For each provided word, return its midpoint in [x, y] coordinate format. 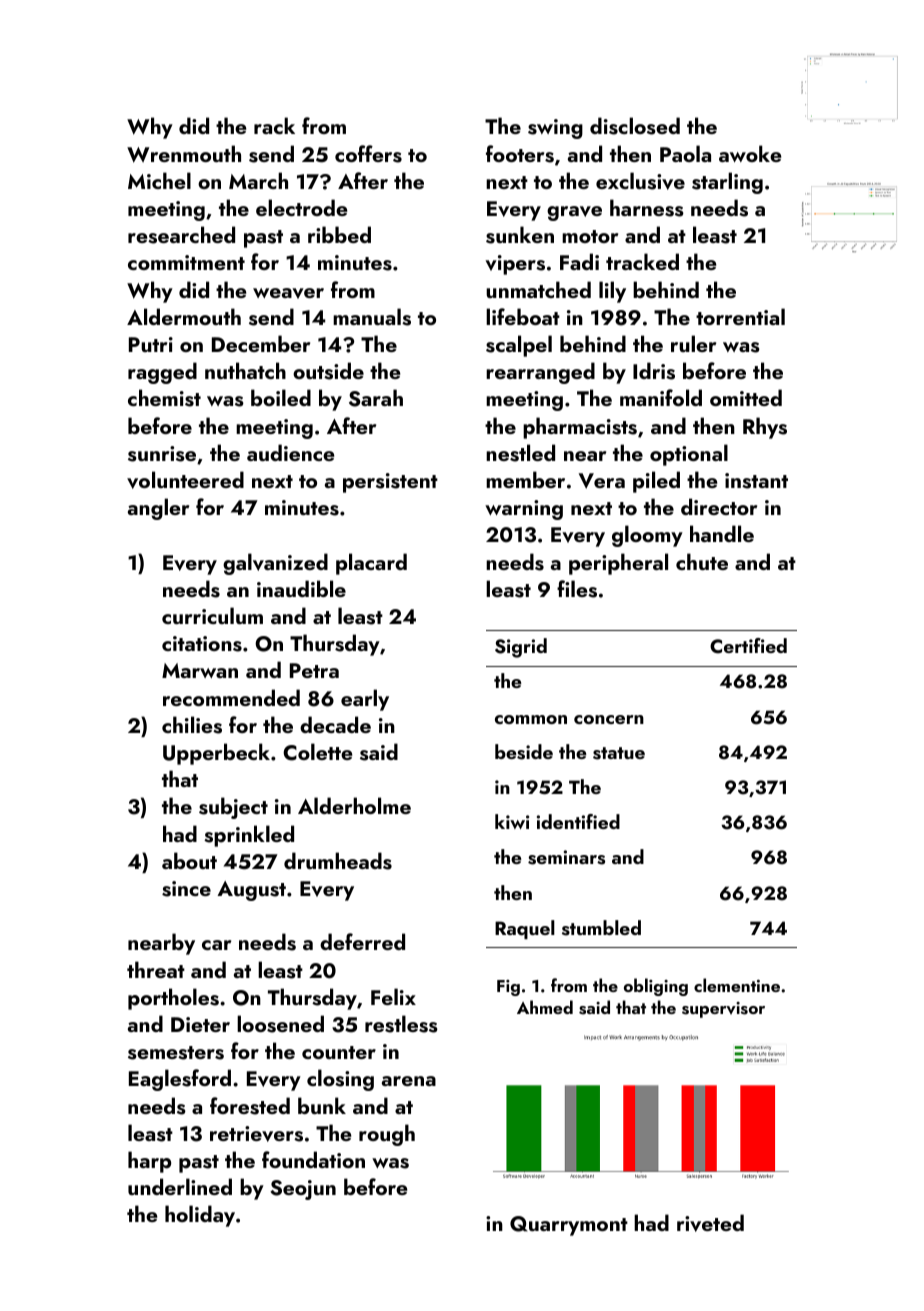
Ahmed [545, 1007]
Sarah [376, 398]
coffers [368, 154]
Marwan [200, 670]
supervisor [723, 1010]
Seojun [303, 1190]
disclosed [635, 126]
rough [387, 1135]
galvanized [275, 564]
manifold [661, 397]
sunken [520, 235]
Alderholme [354, 805]
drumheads [338, 861]
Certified [748, 646]
